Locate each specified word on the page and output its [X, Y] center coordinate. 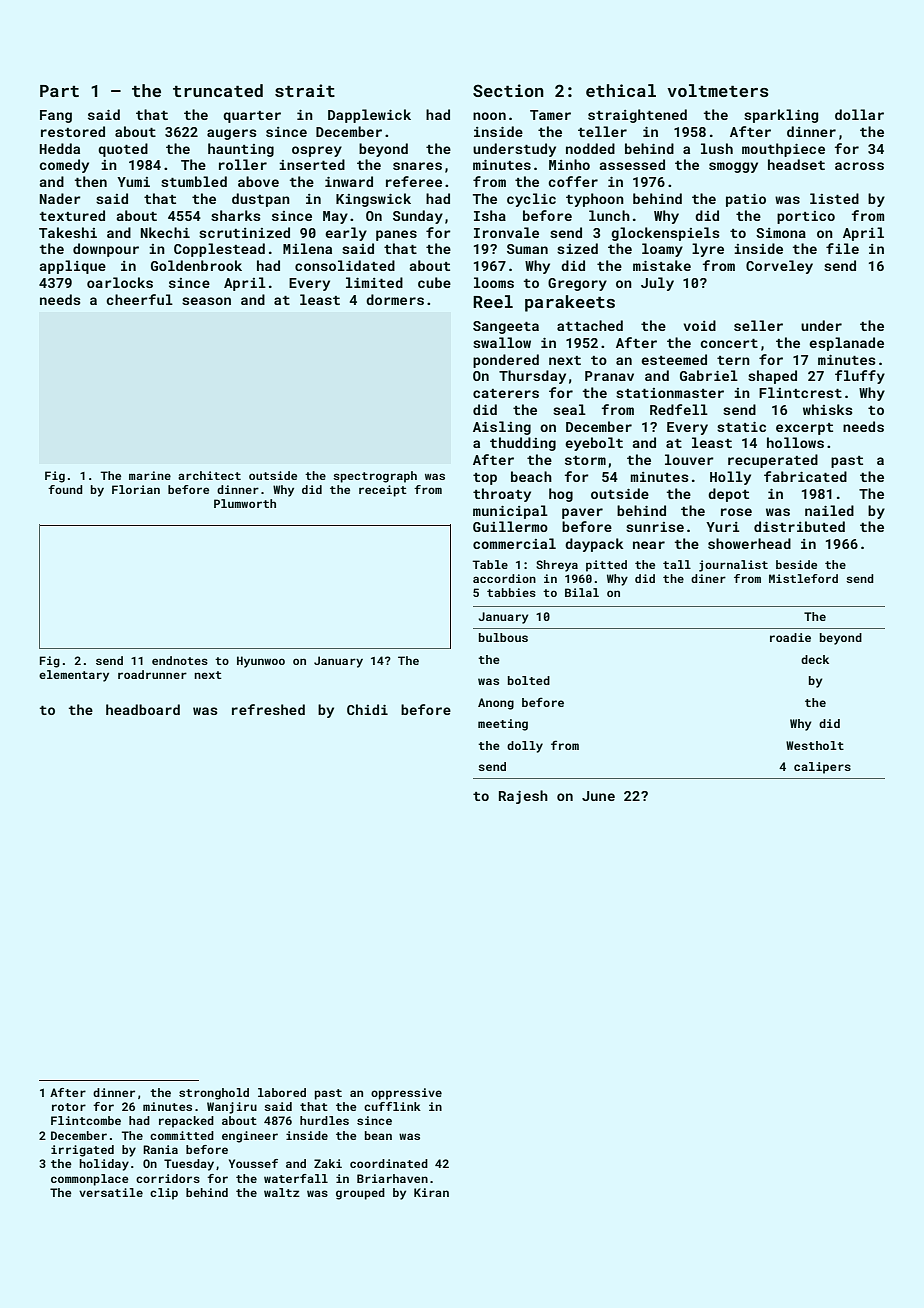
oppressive [406, 1094]
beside [796, 564]
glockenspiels [665, 234]
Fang [56, 116]
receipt [383, 491]
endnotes [180, 660]
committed [182, 1135]
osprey [317, 151]
